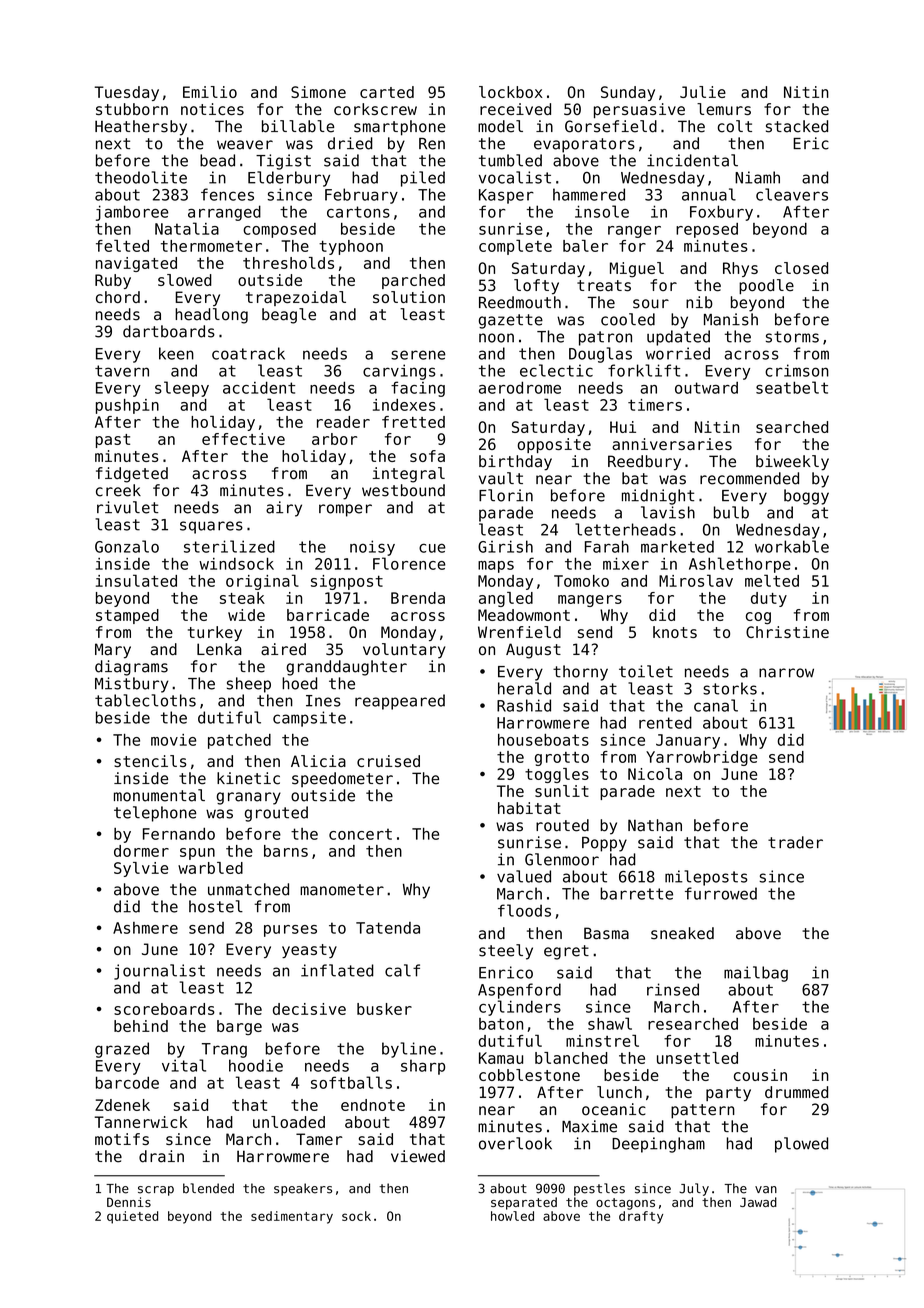 The width and height of the screenshot is (924, 1308). Describe the element at coordinates (740, 269) in the screenshot. I see `Rhys` at that location.
